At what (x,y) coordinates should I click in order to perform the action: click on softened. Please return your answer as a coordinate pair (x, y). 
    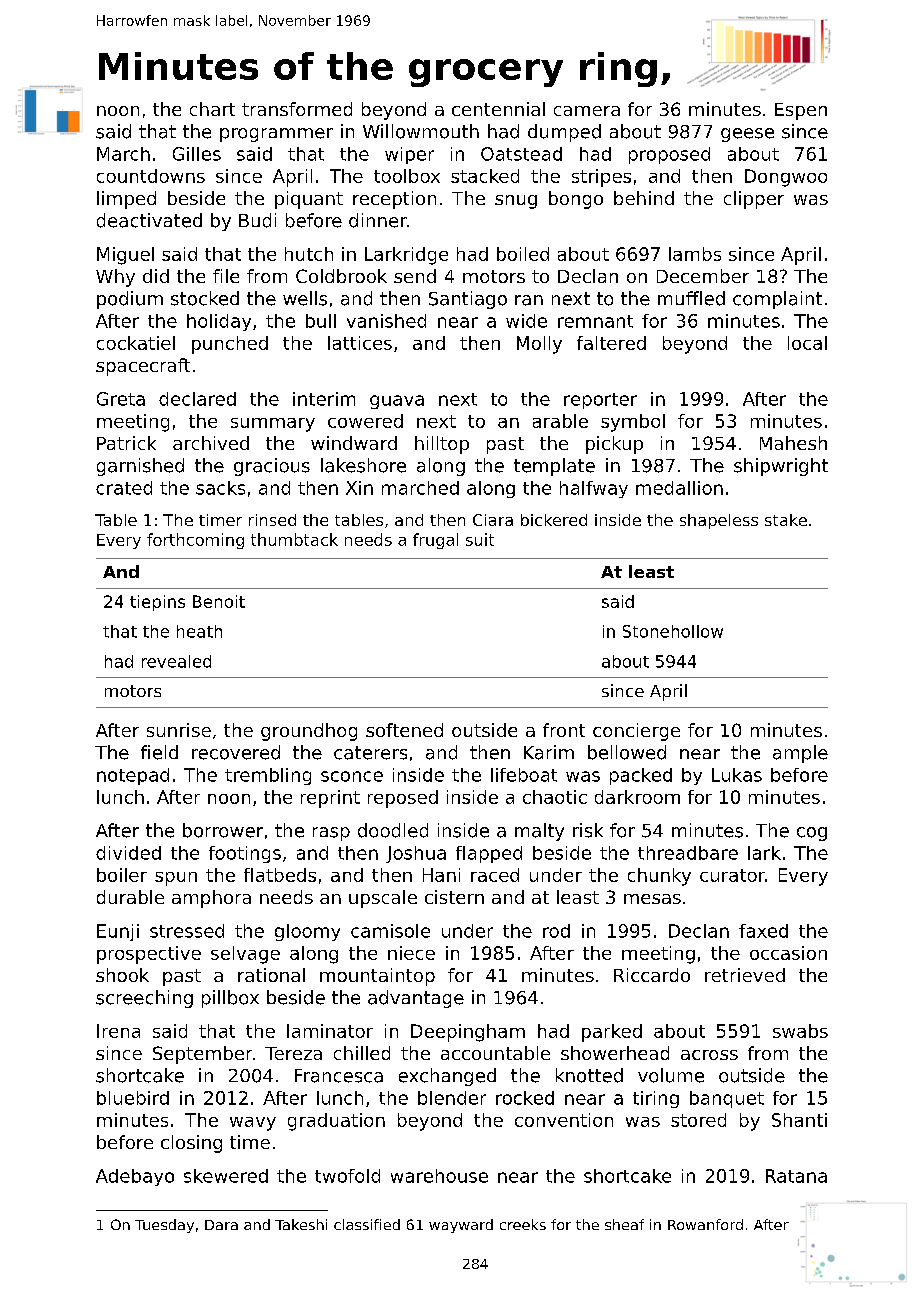
    Looking at the image, I should click on (404, 730).
